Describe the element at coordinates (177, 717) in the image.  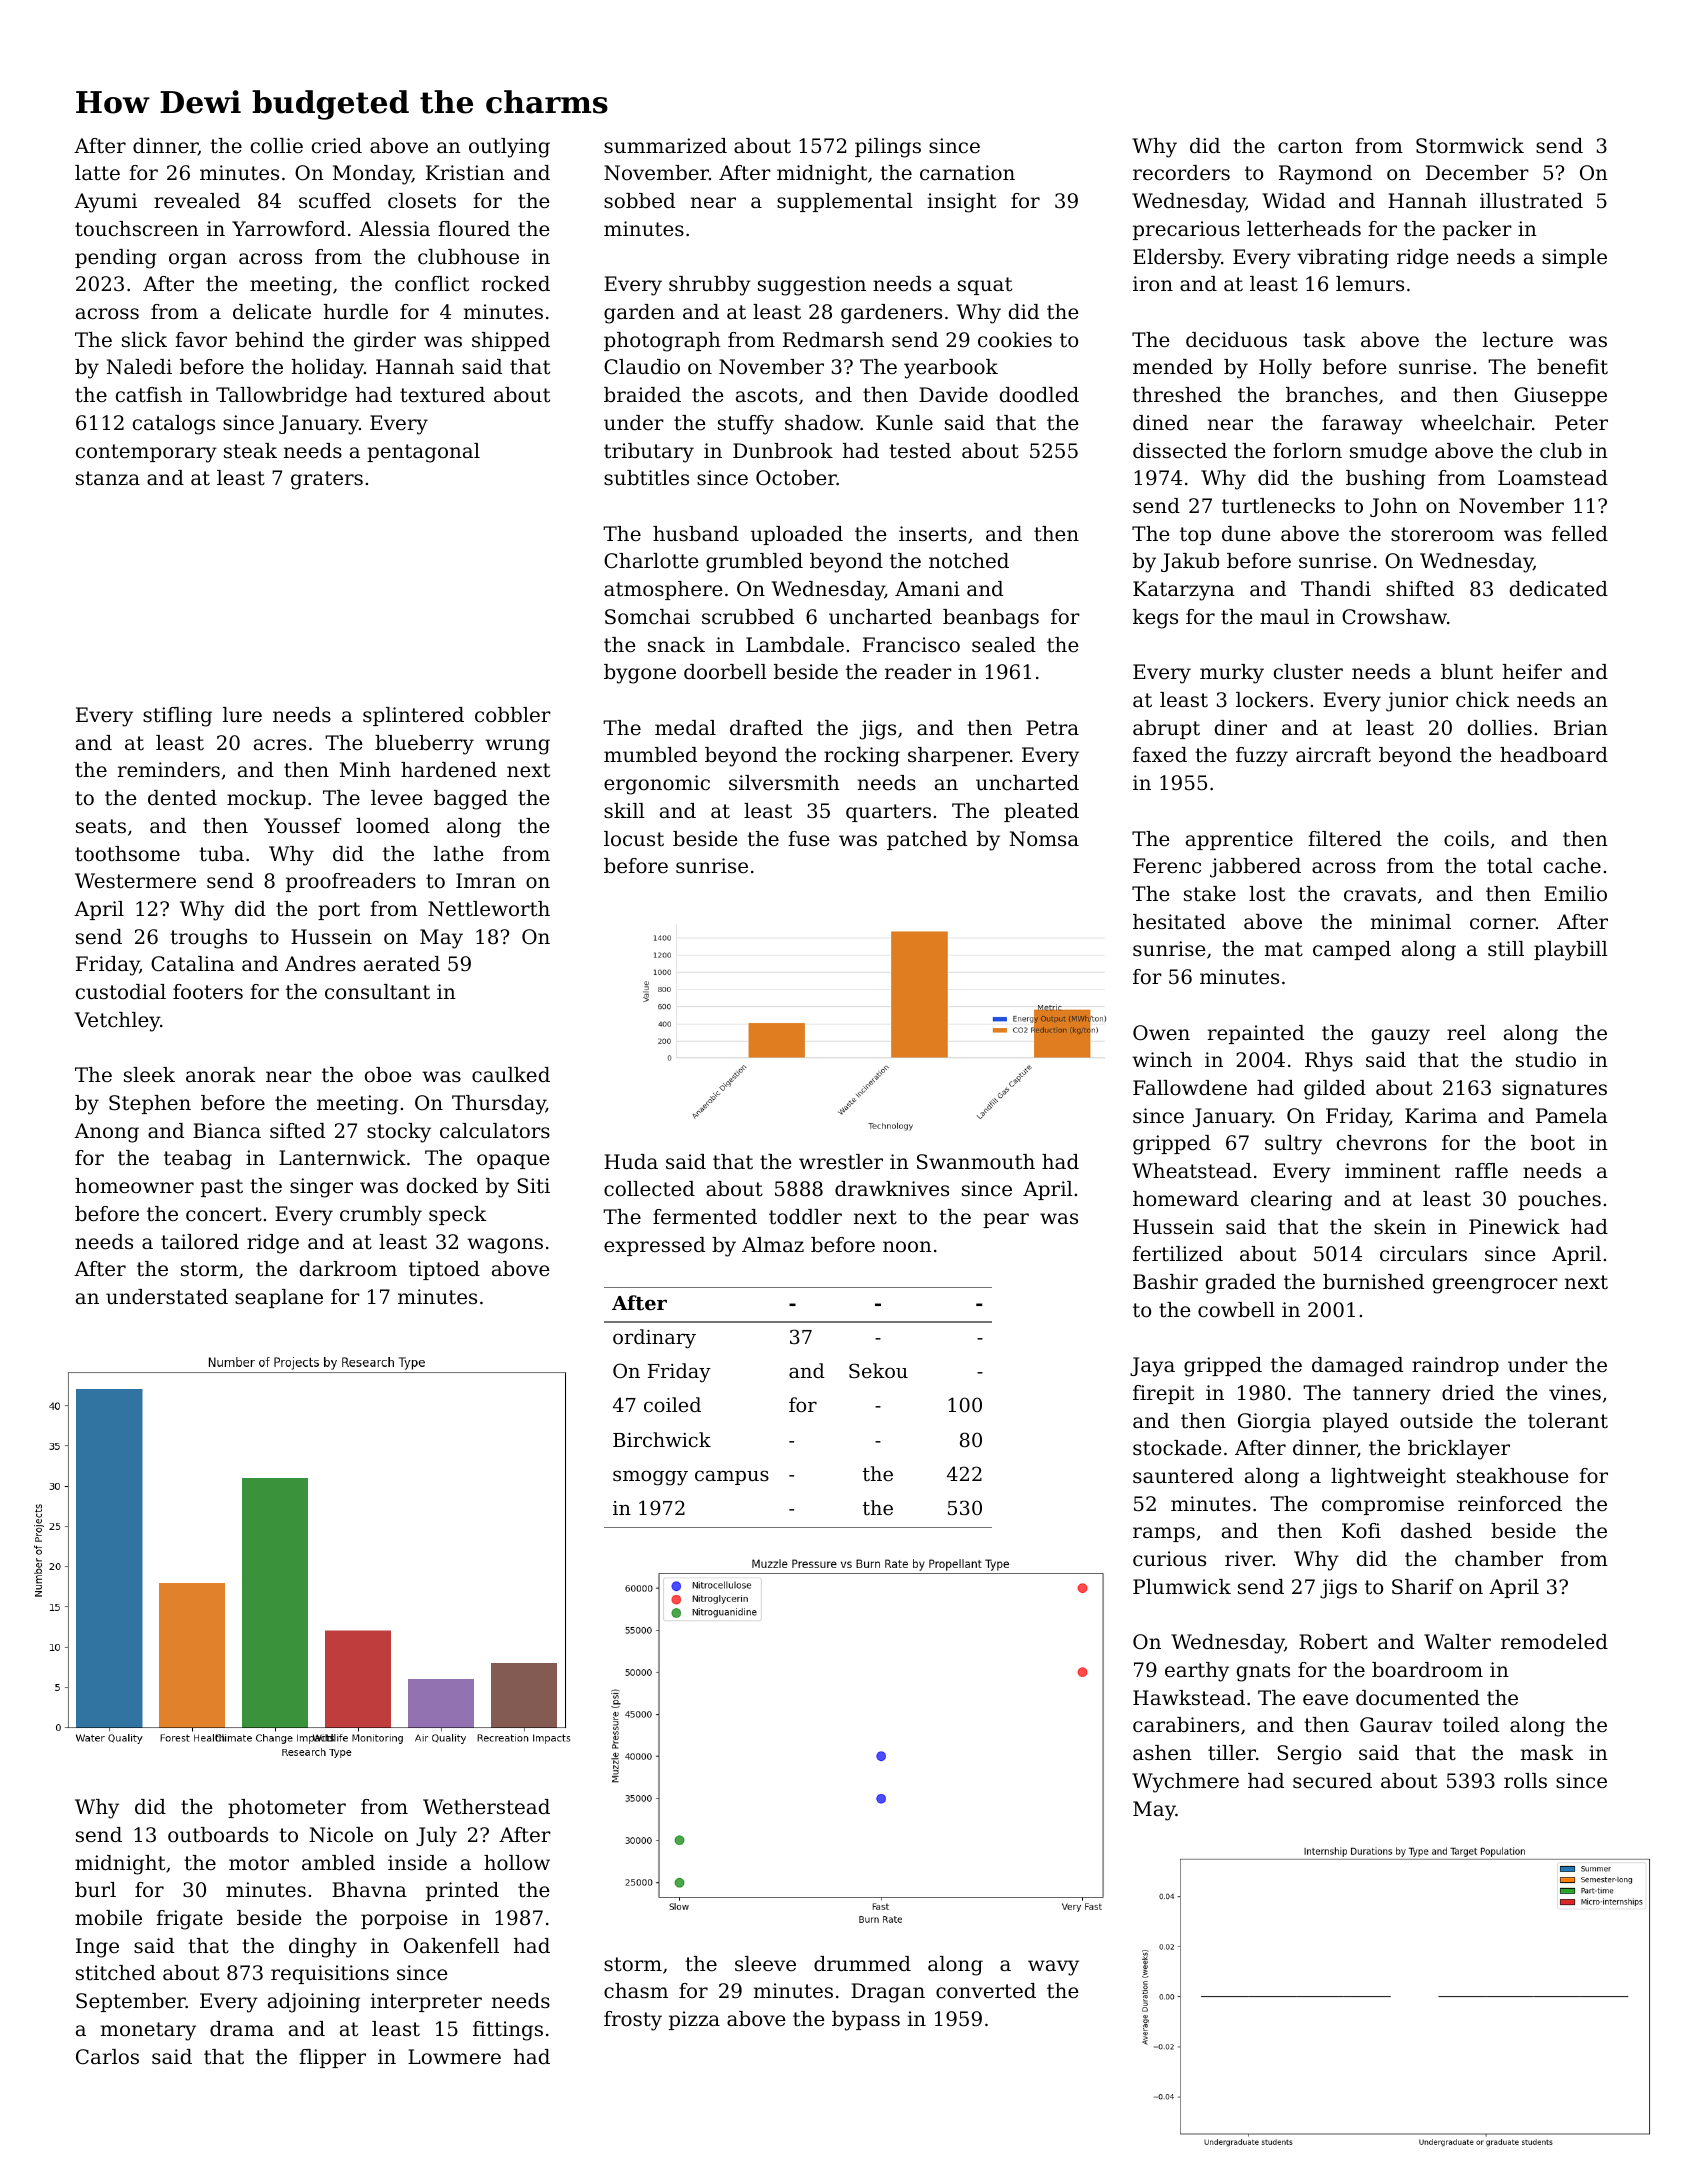
I see `stifling` at that location.
